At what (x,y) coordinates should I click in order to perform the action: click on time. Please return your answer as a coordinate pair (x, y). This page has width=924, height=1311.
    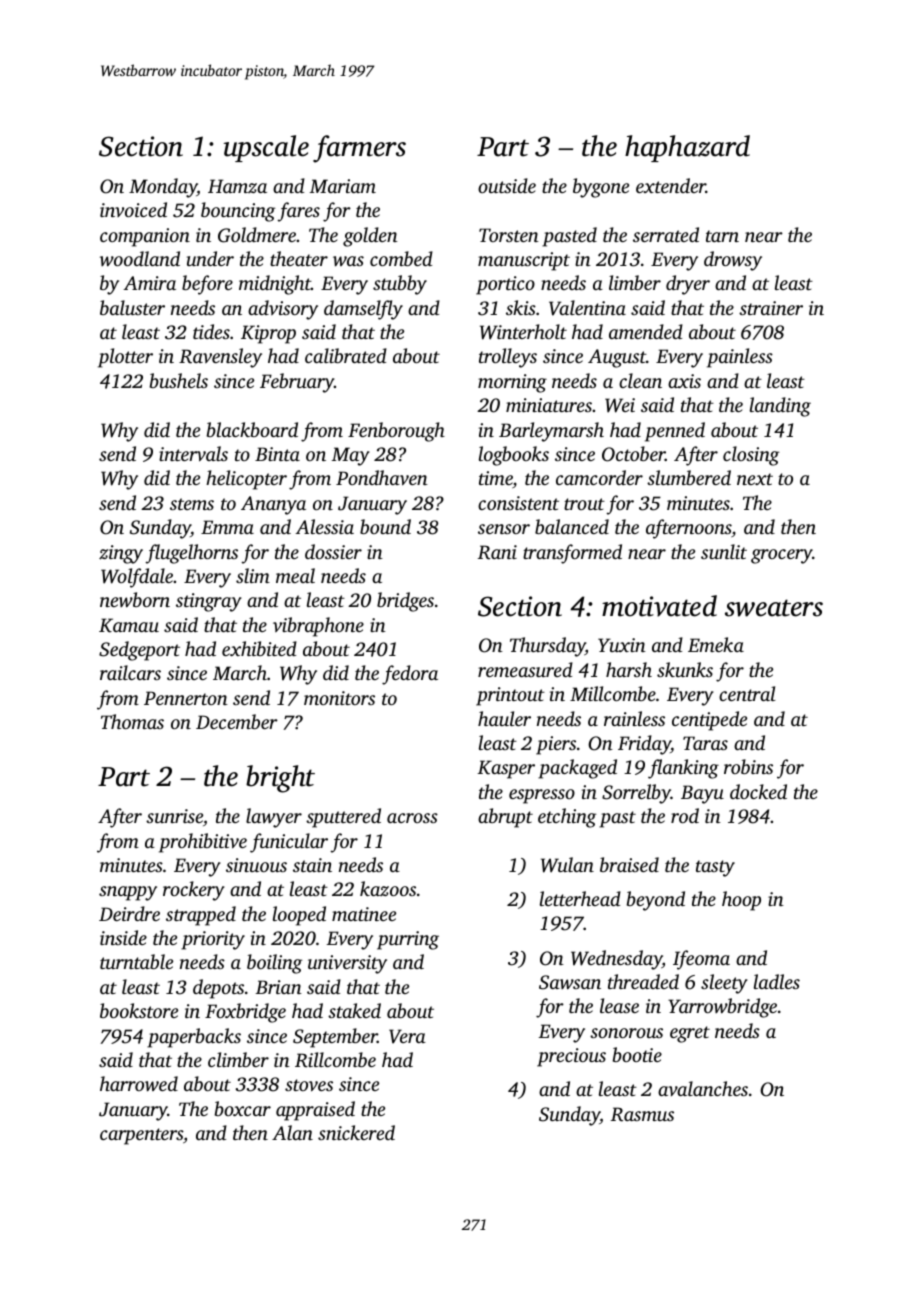
    Looking at the image, I should click on (496, 479).
